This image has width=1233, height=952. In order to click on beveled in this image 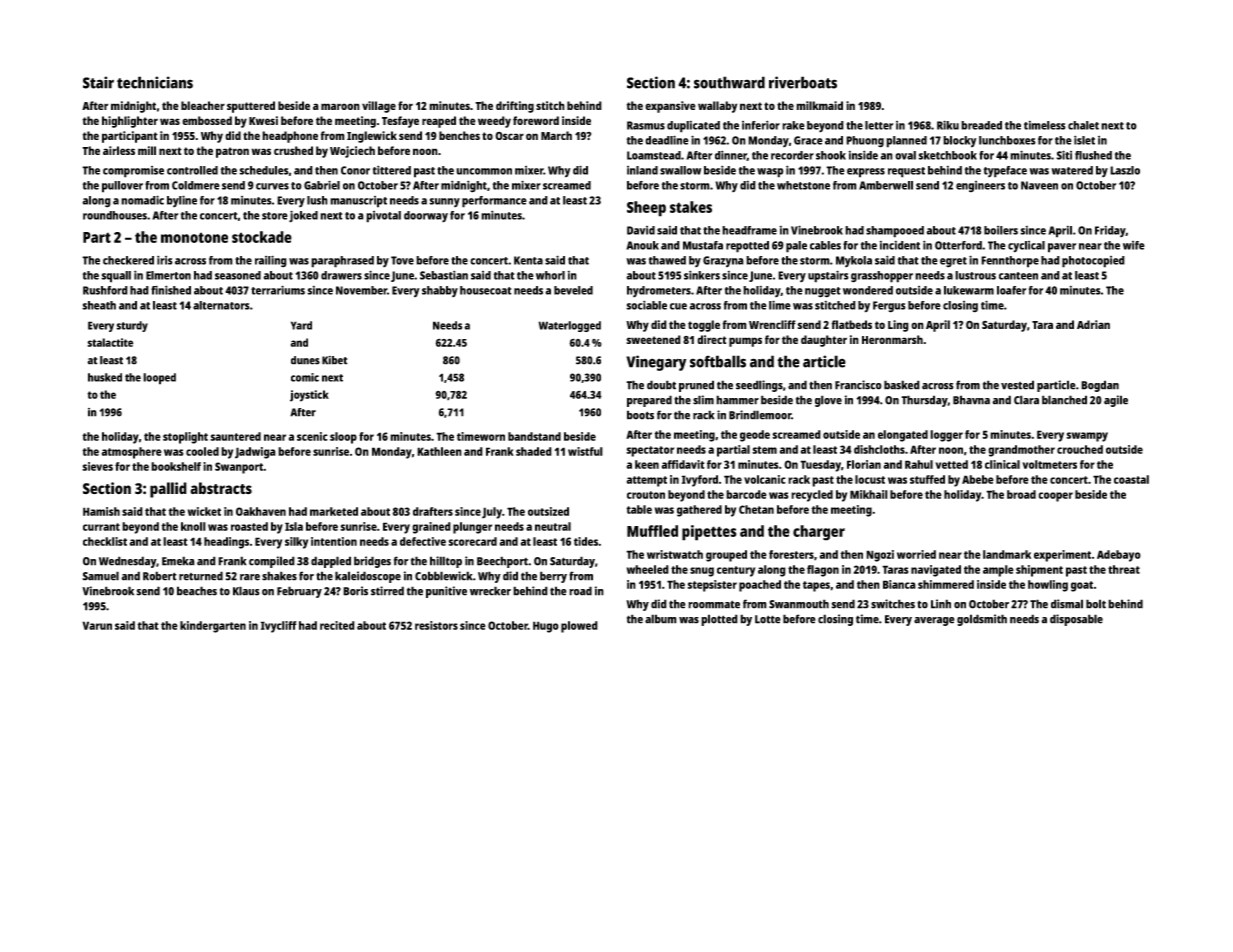, I will do `click(573, 290)`.
